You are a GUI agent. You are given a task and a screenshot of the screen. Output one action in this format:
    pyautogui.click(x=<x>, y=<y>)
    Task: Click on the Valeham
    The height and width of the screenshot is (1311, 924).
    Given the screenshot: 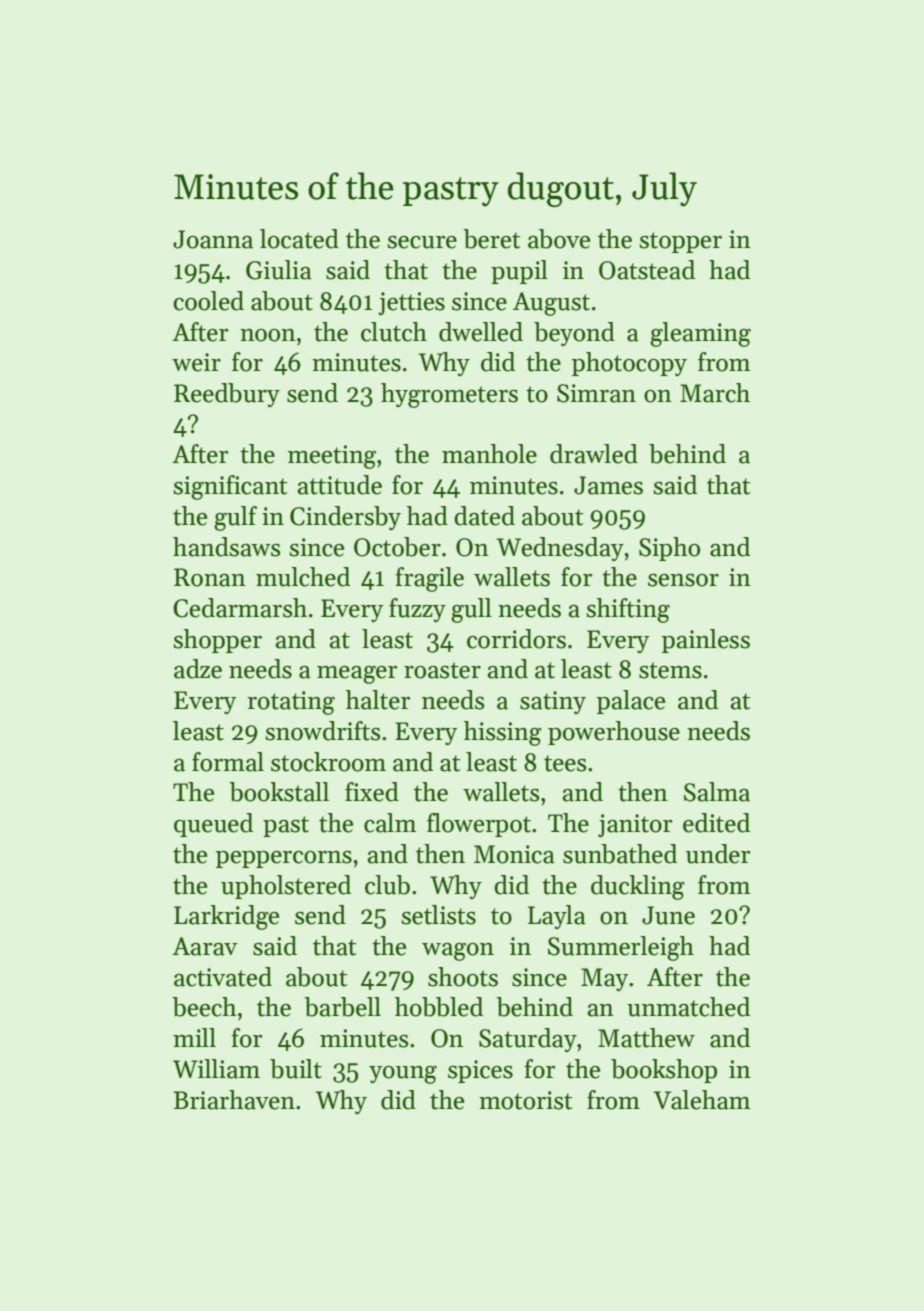 What is the action you would take?
    pyautogui.click(x=701, y=1100)
